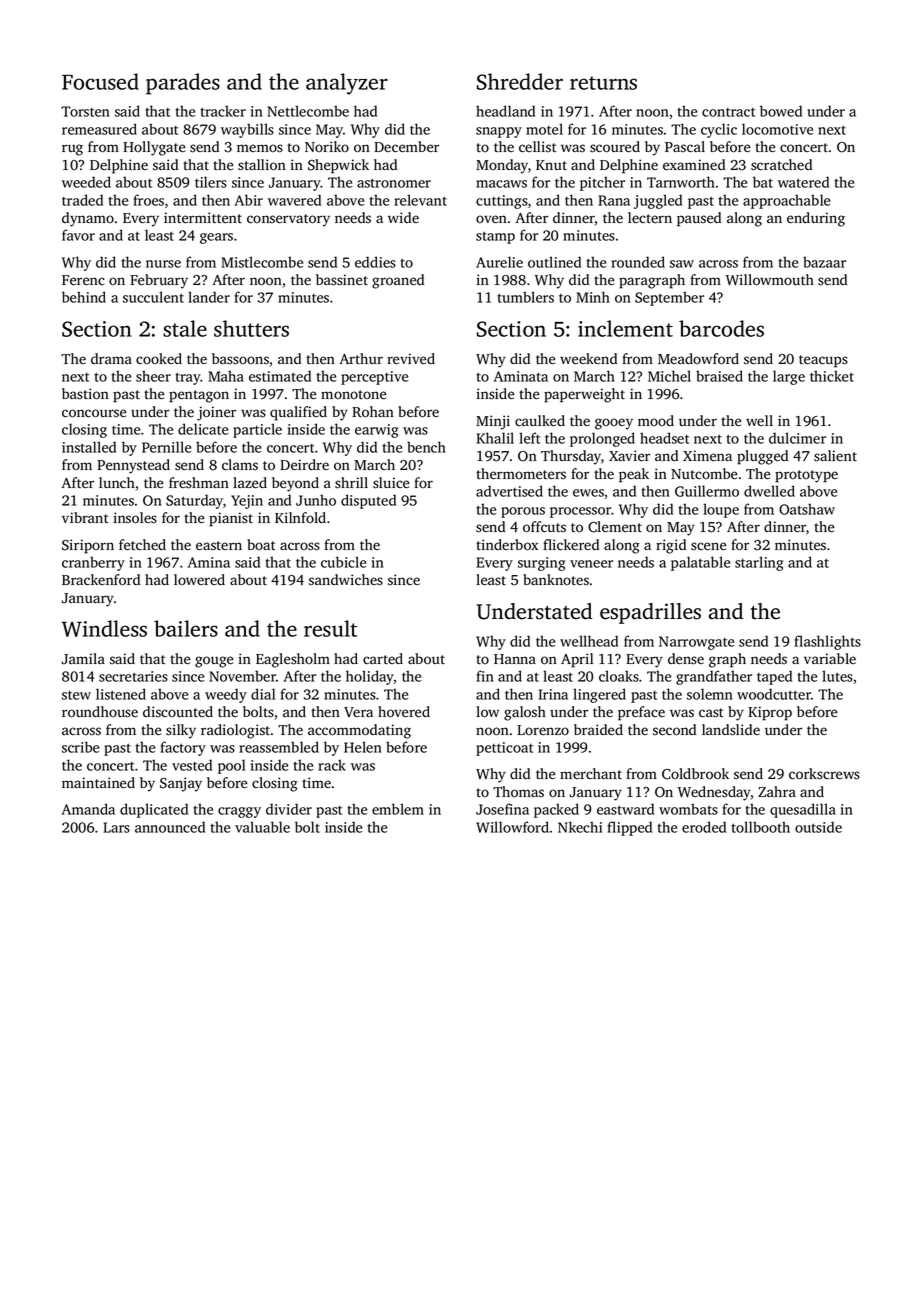 This screenshot has width=924, height=1308. I want to click on Willowford, so click(512, 827).
